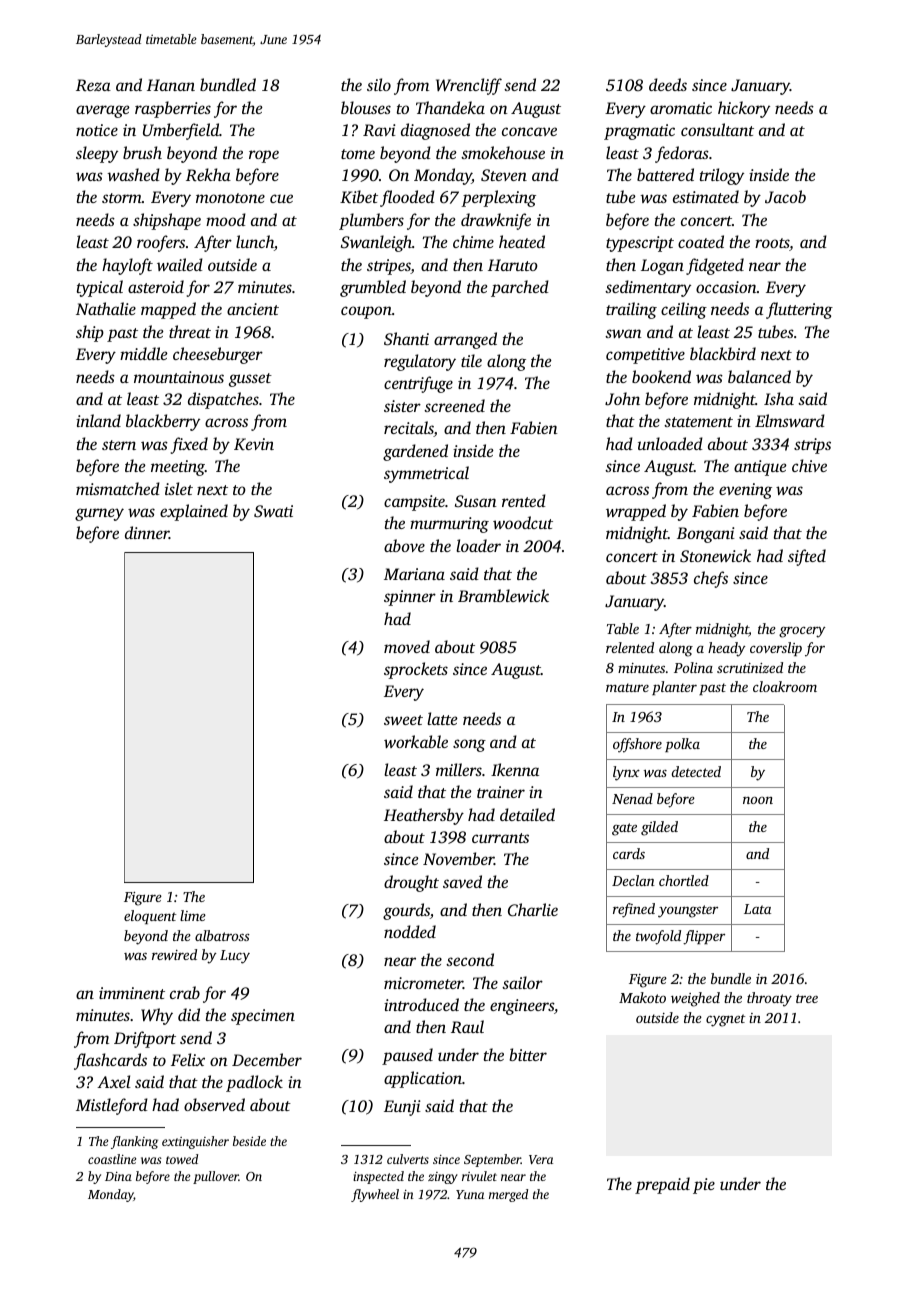  Describe the element at coordinates (744, 109) in the screenshot. I see `hickory` at that location.
